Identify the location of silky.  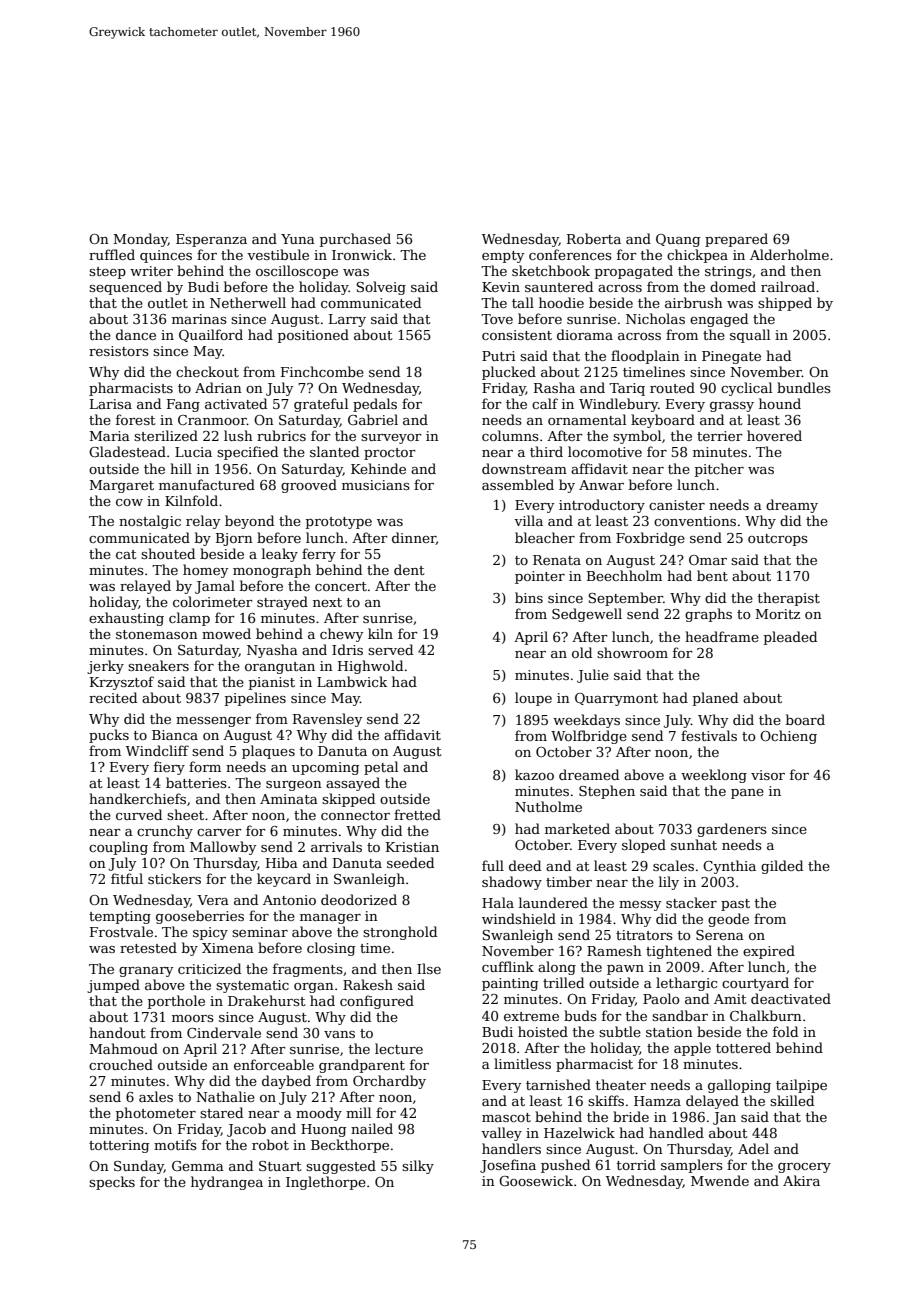
(418, 1167).
